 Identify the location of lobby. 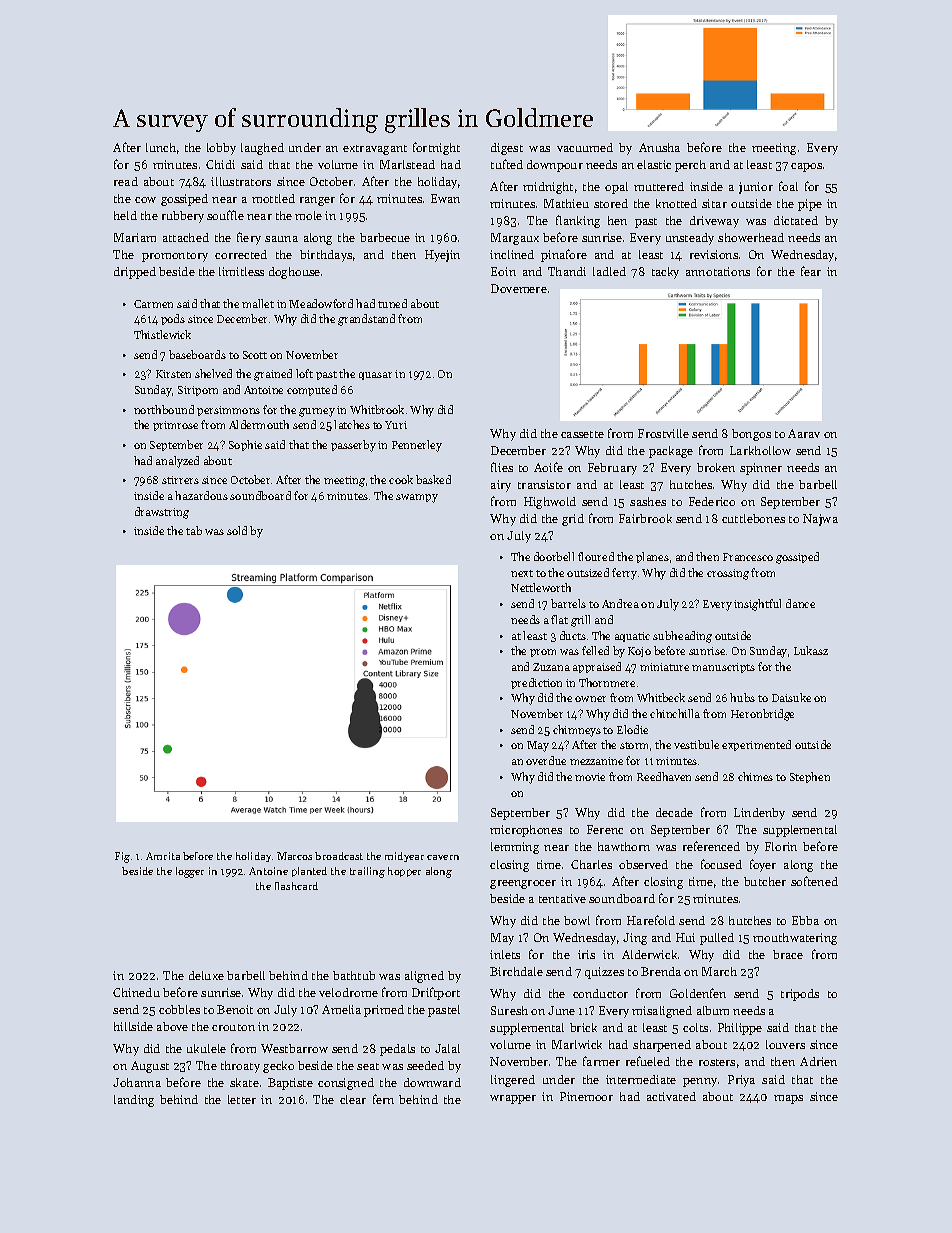
(221, 149).
